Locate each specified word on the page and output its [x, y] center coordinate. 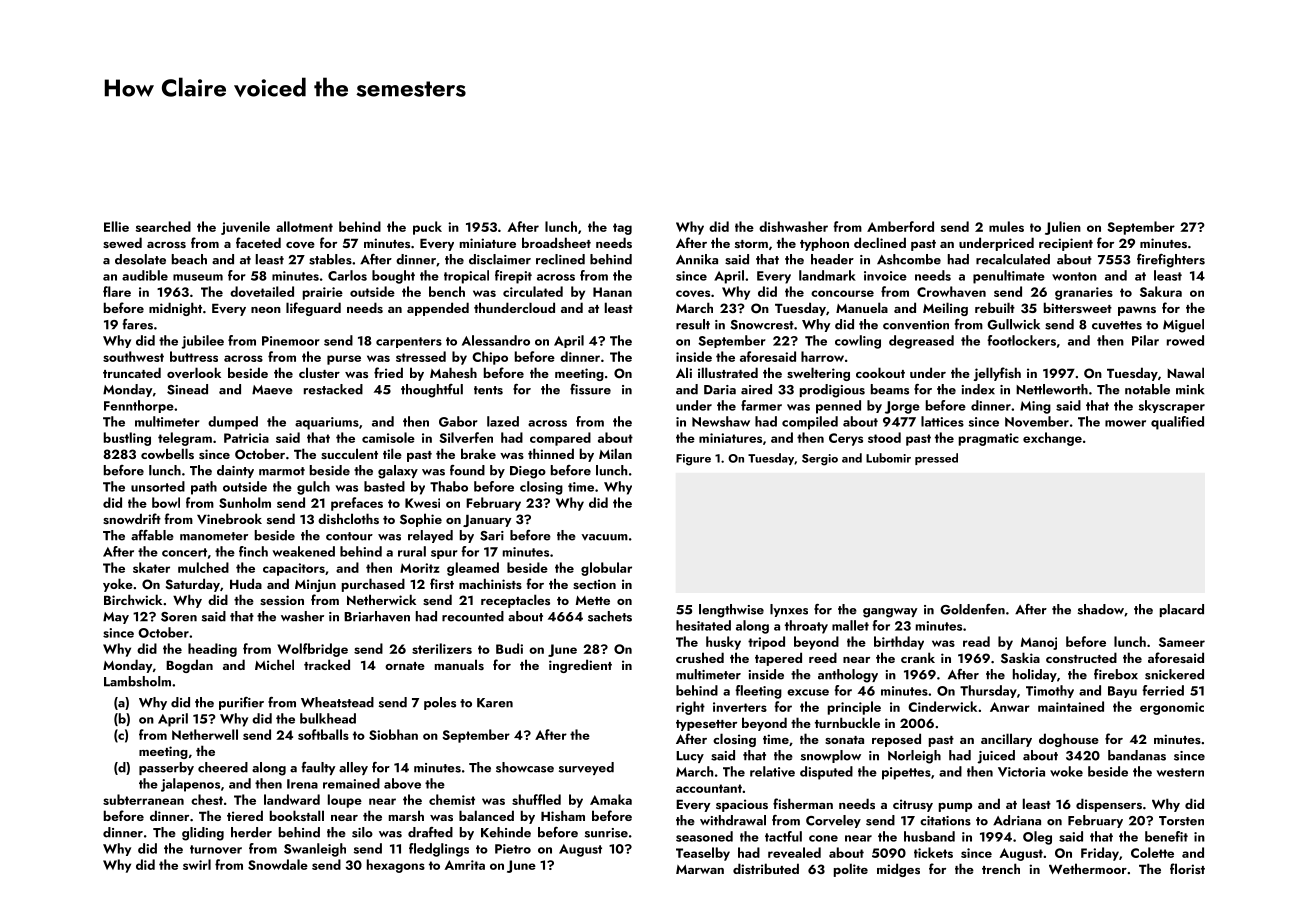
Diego [528, 472]
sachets [610, 616]
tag [622, 229]
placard [1182, 610]
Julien [1063, 228]
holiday [1035, 675]
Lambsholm [137, 681]
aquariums [327, 423]
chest [207, 799]
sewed [122, 242]
